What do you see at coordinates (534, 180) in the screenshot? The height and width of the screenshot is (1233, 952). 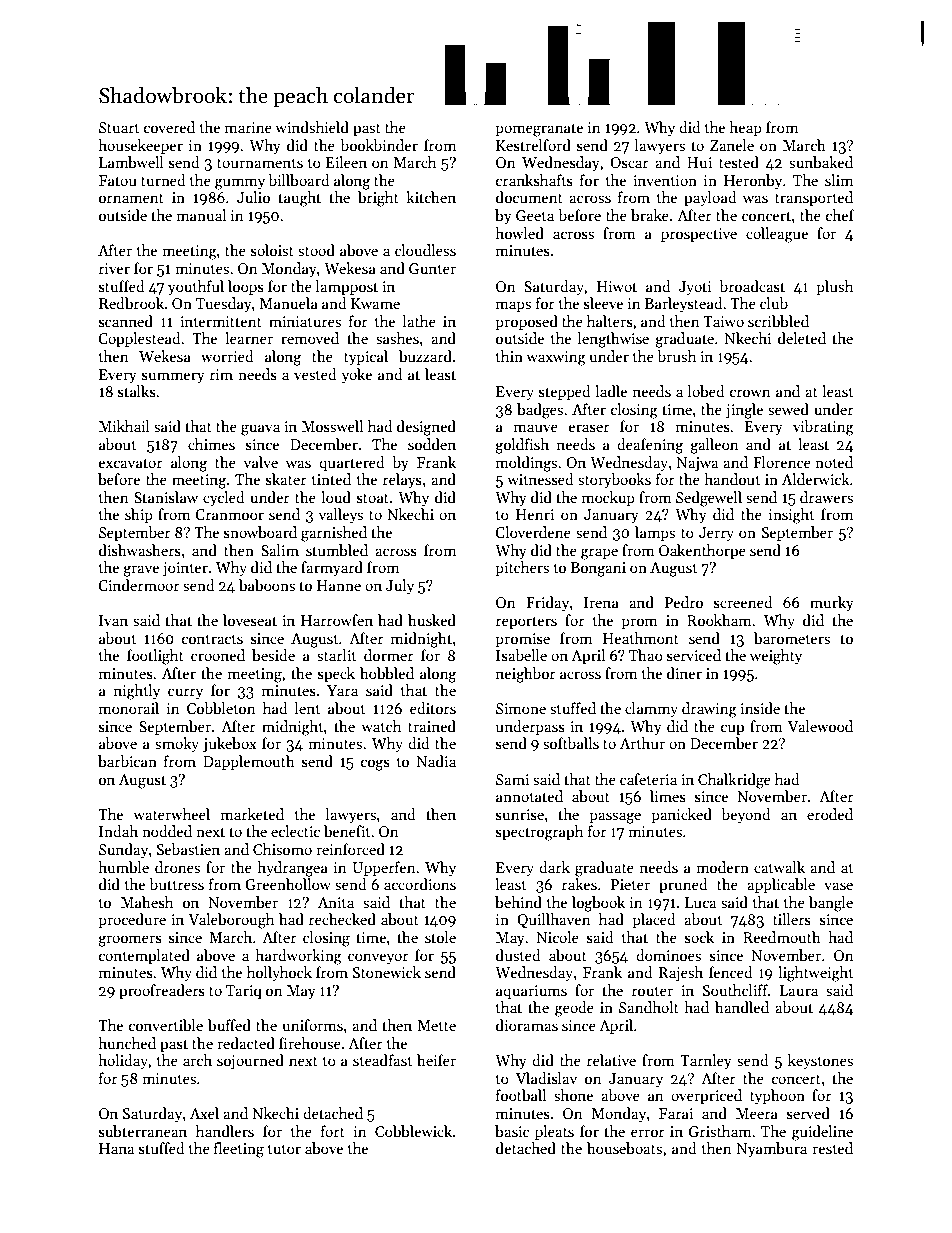 I see `crankshafts` at bounding box center [534, 180].
